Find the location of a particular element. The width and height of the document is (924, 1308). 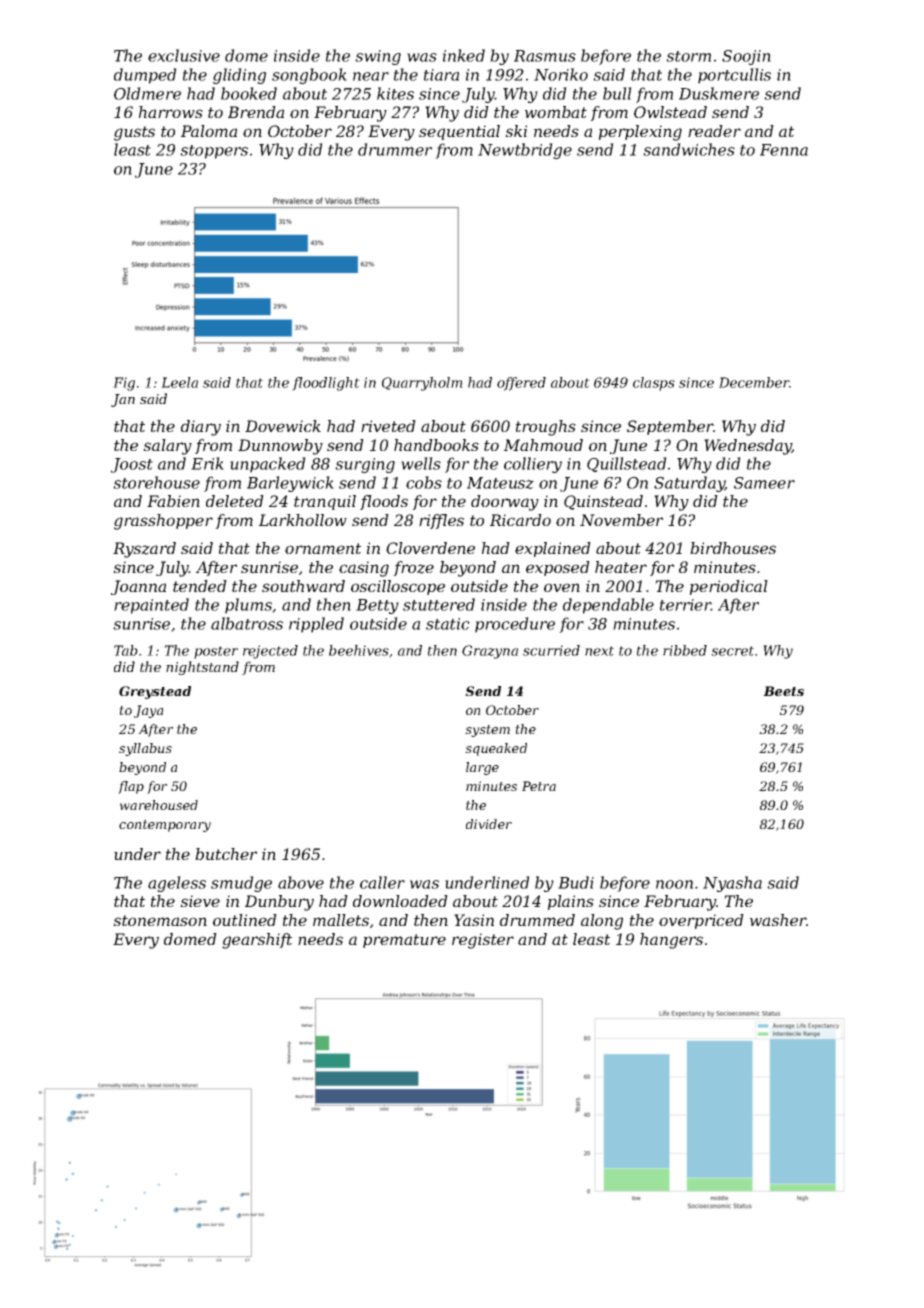

static is located at coordinates (448, 624).
